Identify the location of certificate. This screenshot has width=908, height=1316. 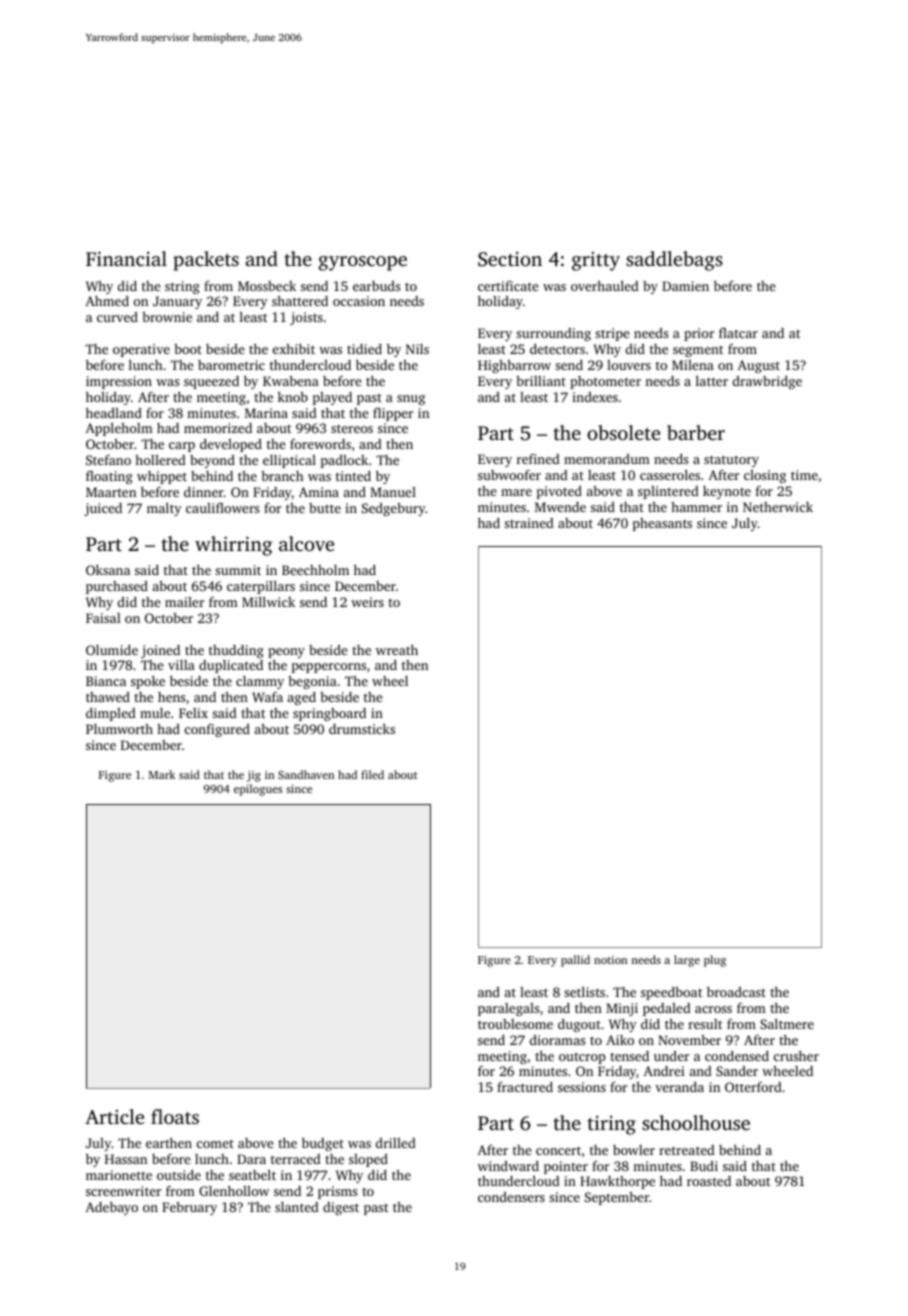
(508, 286).
